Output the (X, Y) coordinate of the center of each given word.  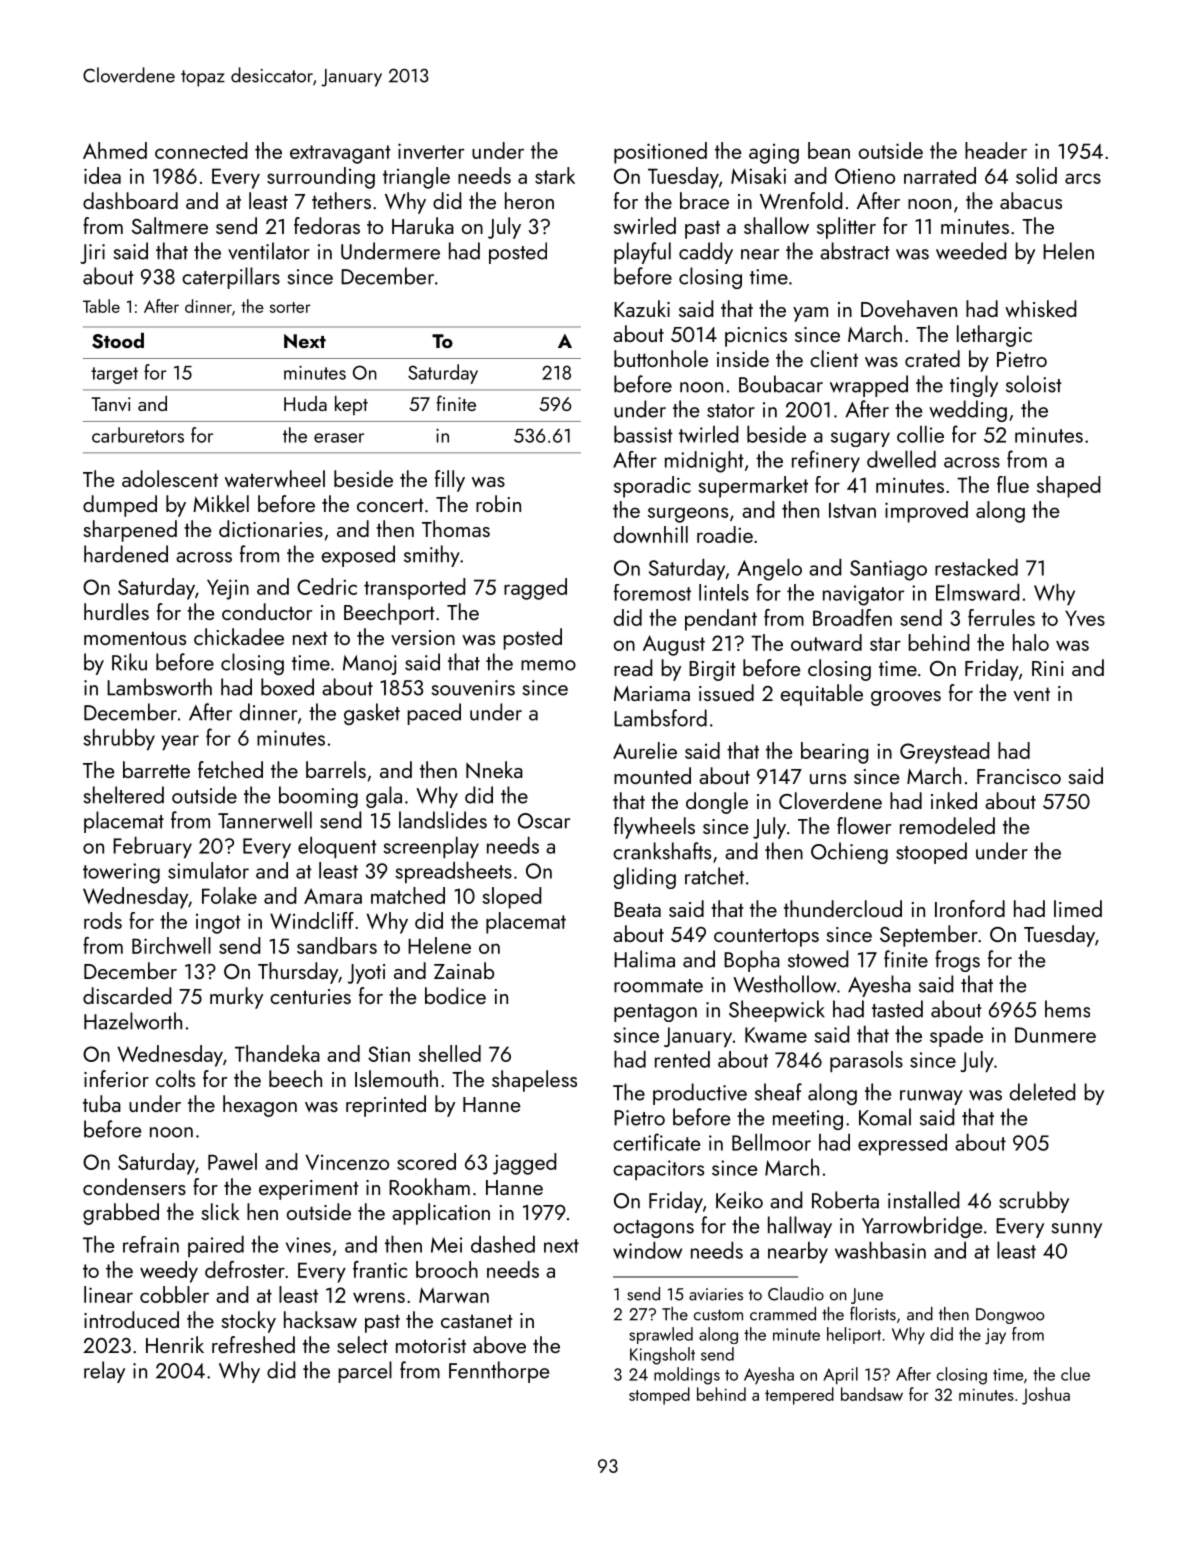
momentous (135, 638)
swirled (645, 225)
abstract (855, 251)
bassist (643, 434)
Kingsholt (662, 1356)
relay (104, 1372)
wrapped (869, 386)
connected (201, 150)
